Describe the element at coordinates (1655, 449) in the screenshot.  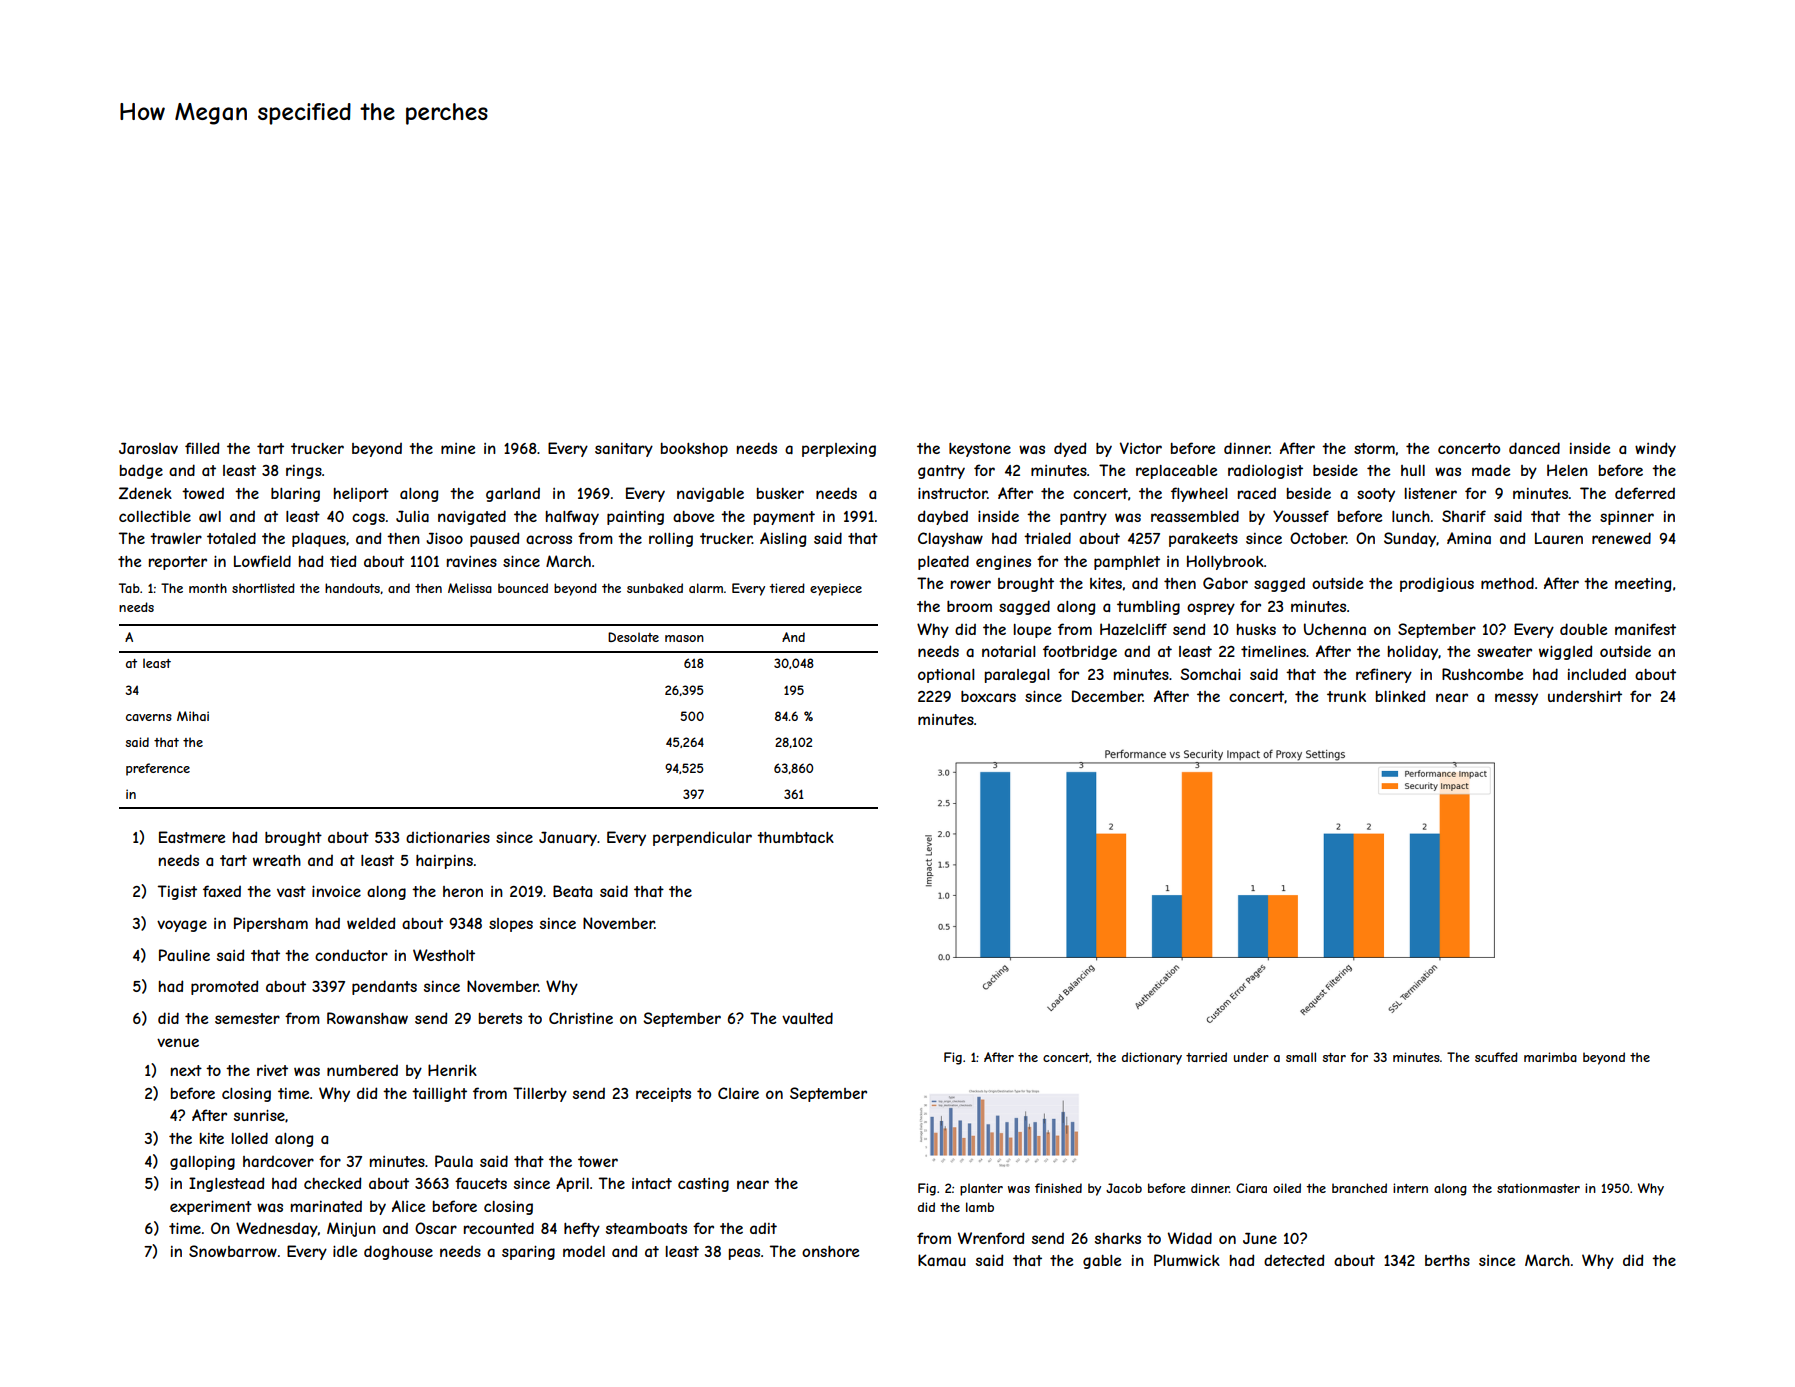
I see `windy` at that location.
